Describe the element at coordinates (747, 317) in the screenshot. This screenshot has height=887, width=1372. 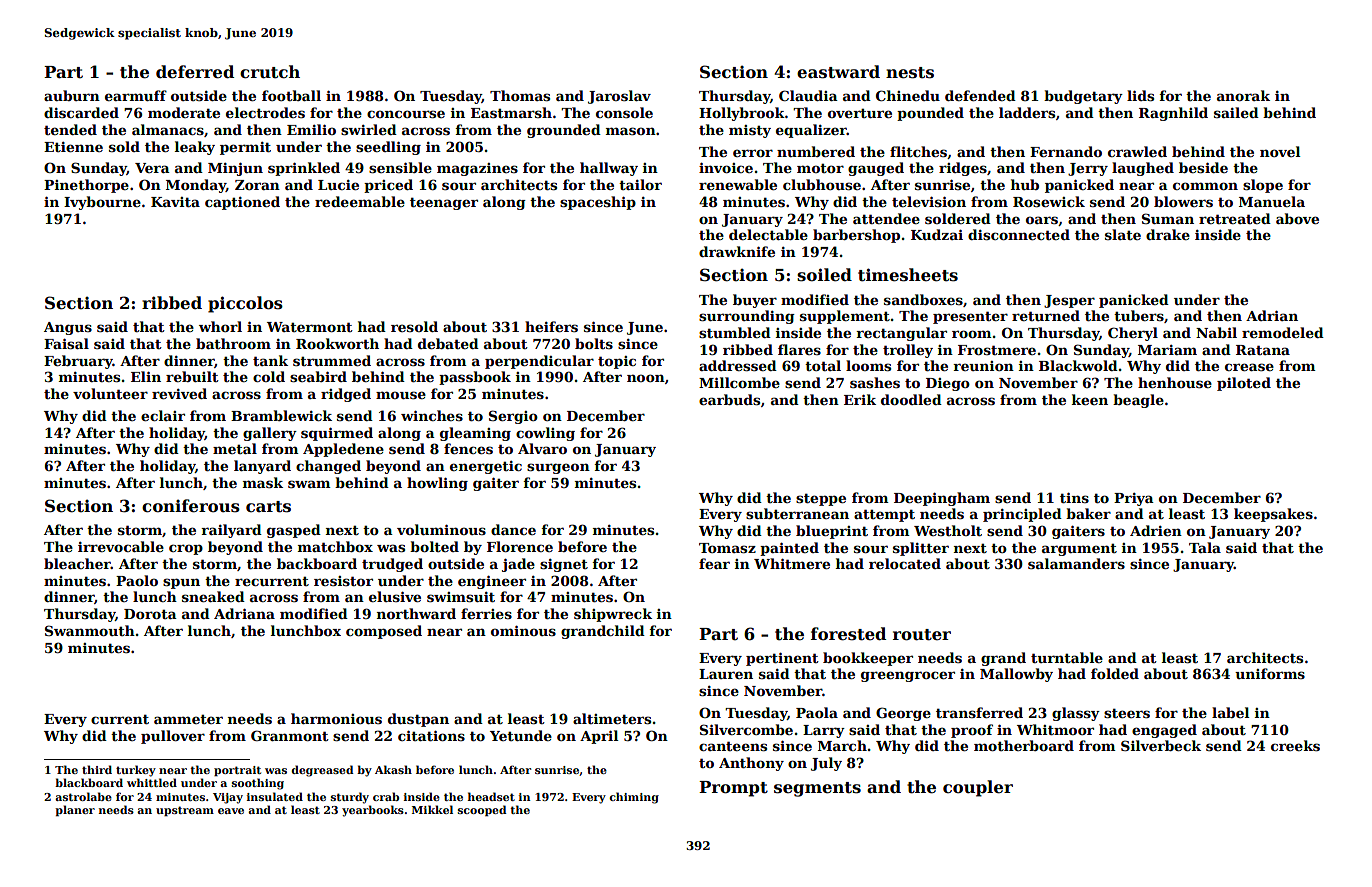
I see `surrounding` at that location.
